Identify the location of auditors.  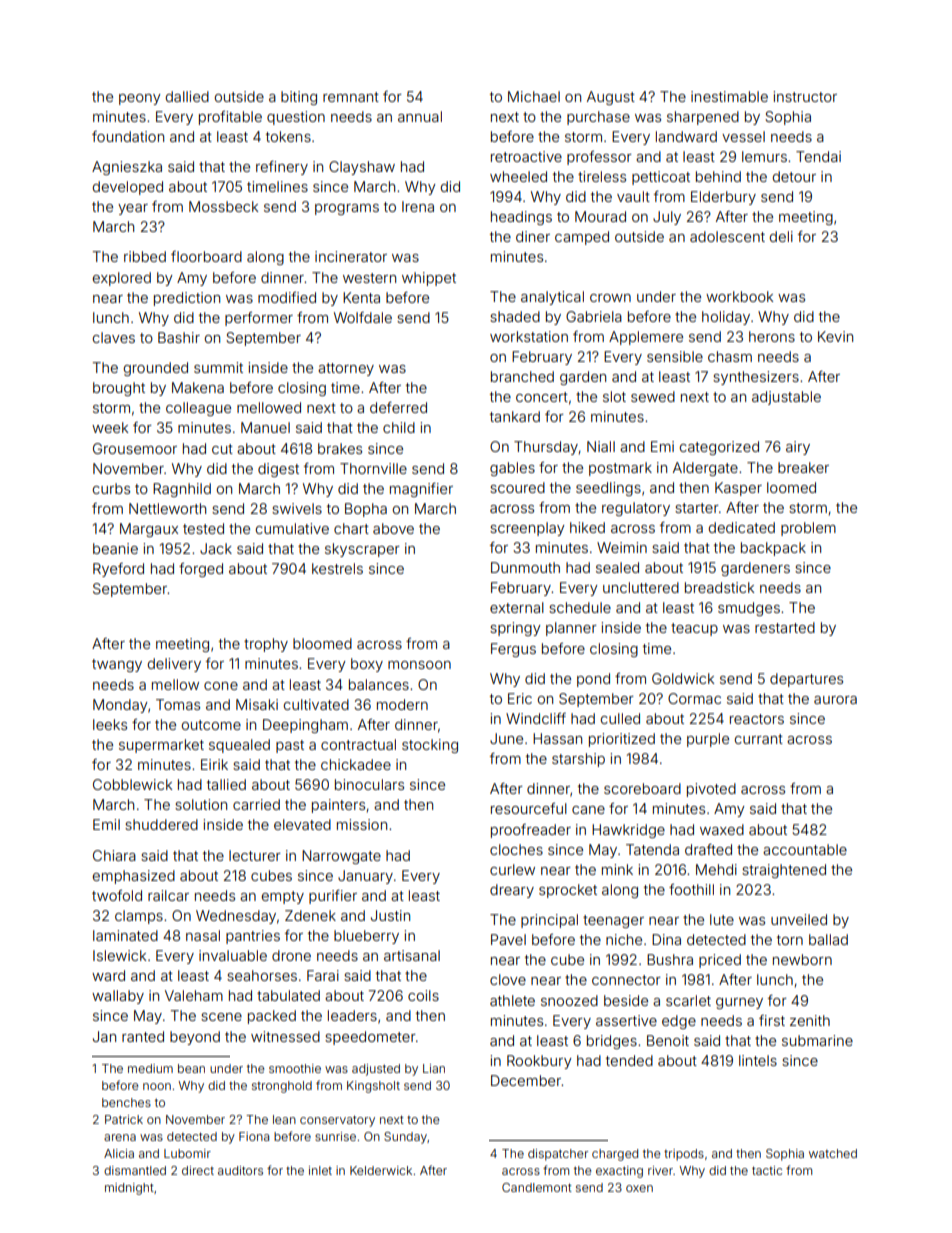
(240, 1170).
